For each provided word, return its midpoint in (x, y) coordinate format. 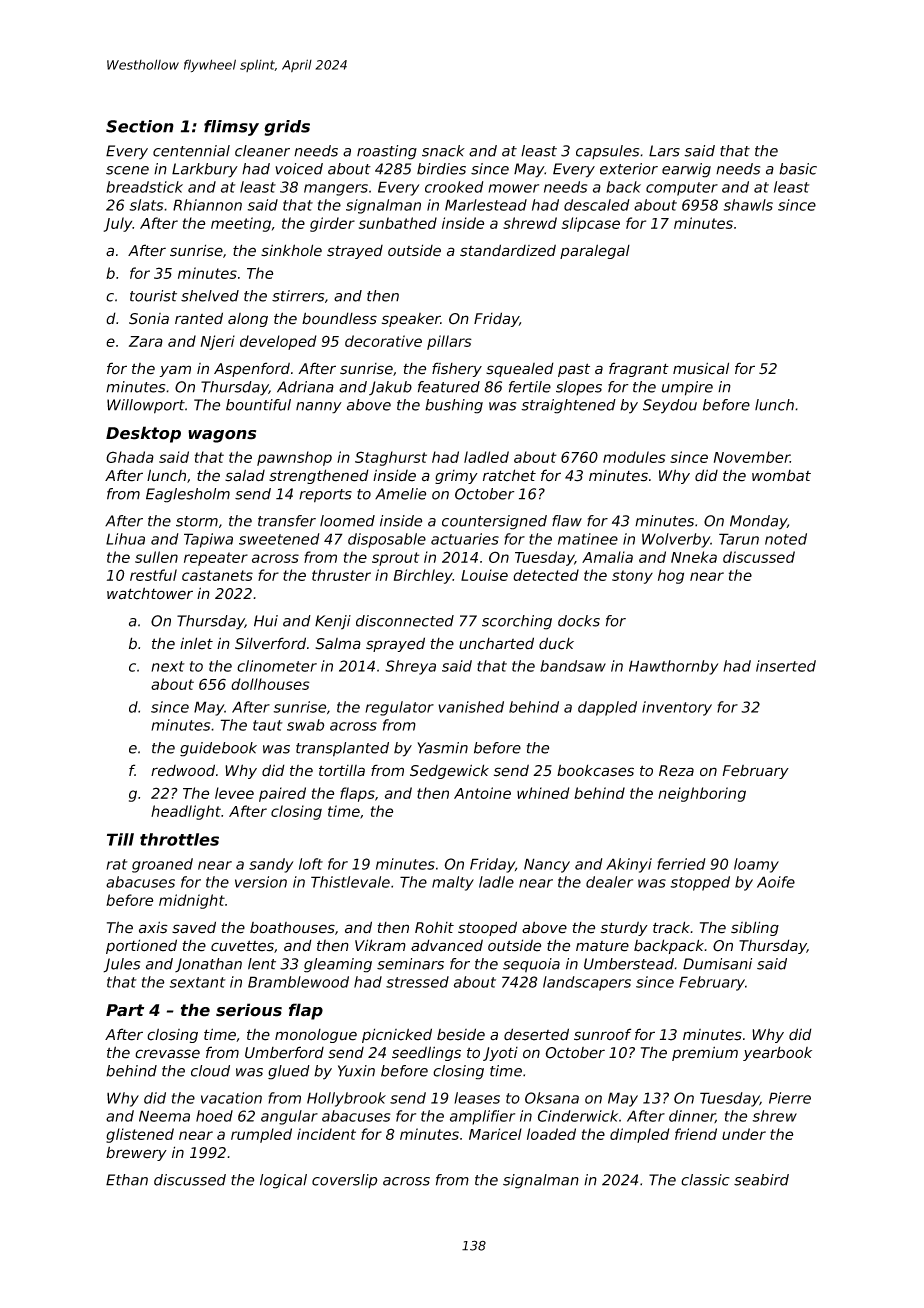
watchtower (150, 593)
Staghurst (391, 458)
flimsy (231, 128)
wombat (781, 476)
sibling (755, 928)
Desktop (143, 434)
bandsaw (573, 666)
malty (453, 883)
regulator (399, 708)
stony (632, 577)
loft (311, 864)
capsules (607, 152)
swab (306, 725)
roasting (387, 152)
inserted (786, 666)
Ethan (127, 1180)
